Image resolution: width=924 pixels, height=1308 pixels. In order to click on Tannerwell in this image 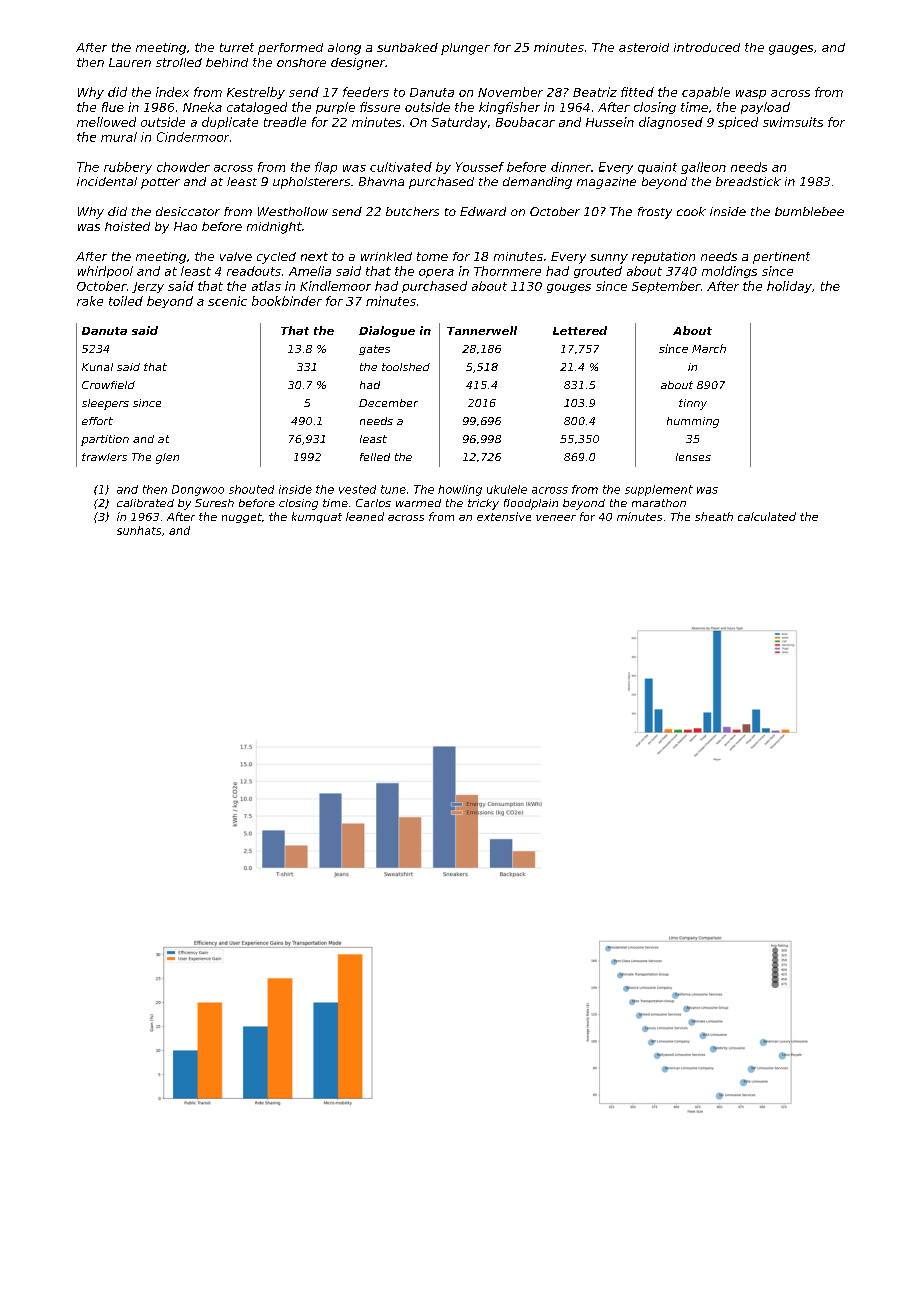, I will do `click(482, 330)`.
